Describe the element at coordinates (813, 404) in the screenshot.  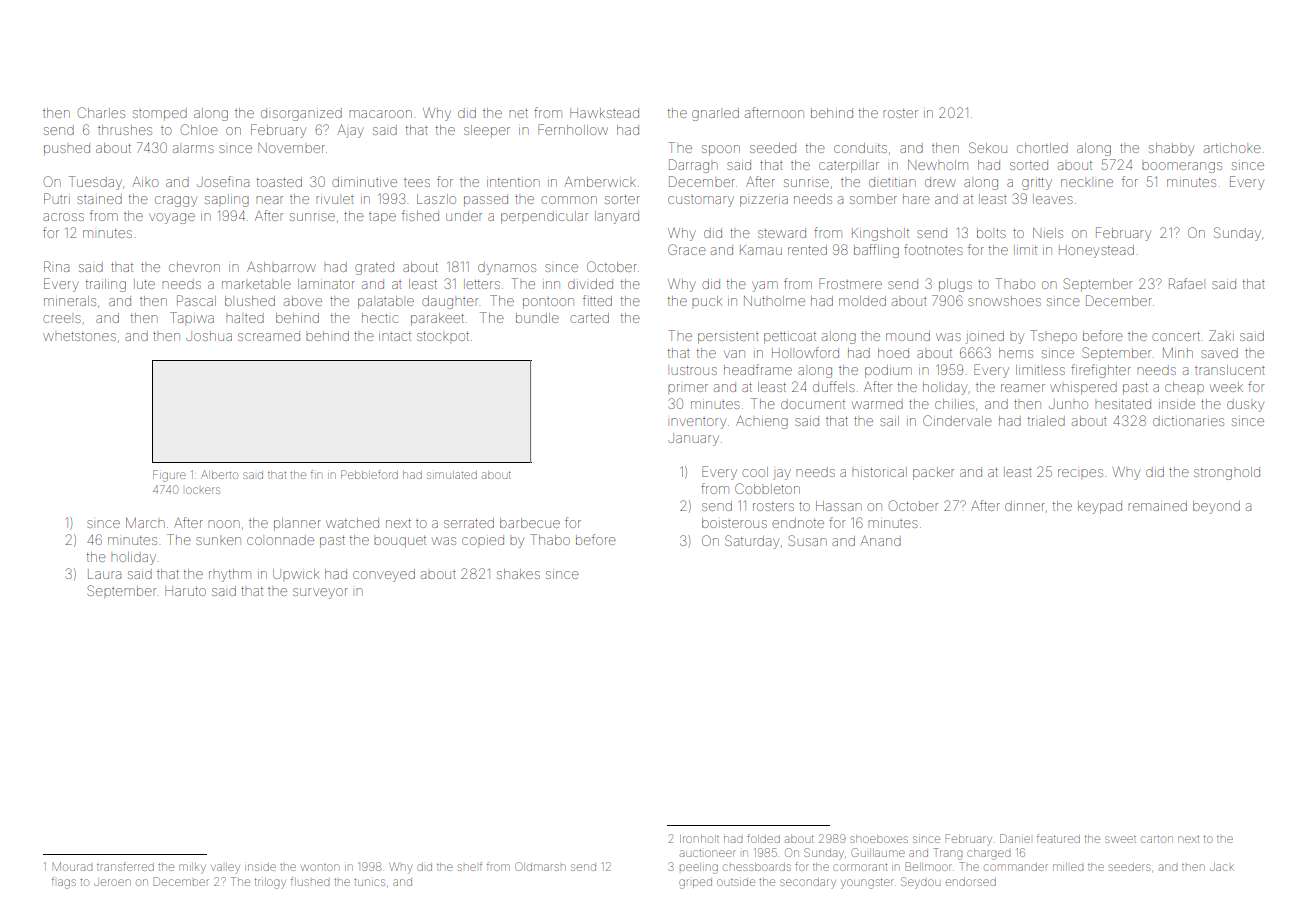
I see `document` at that location.
